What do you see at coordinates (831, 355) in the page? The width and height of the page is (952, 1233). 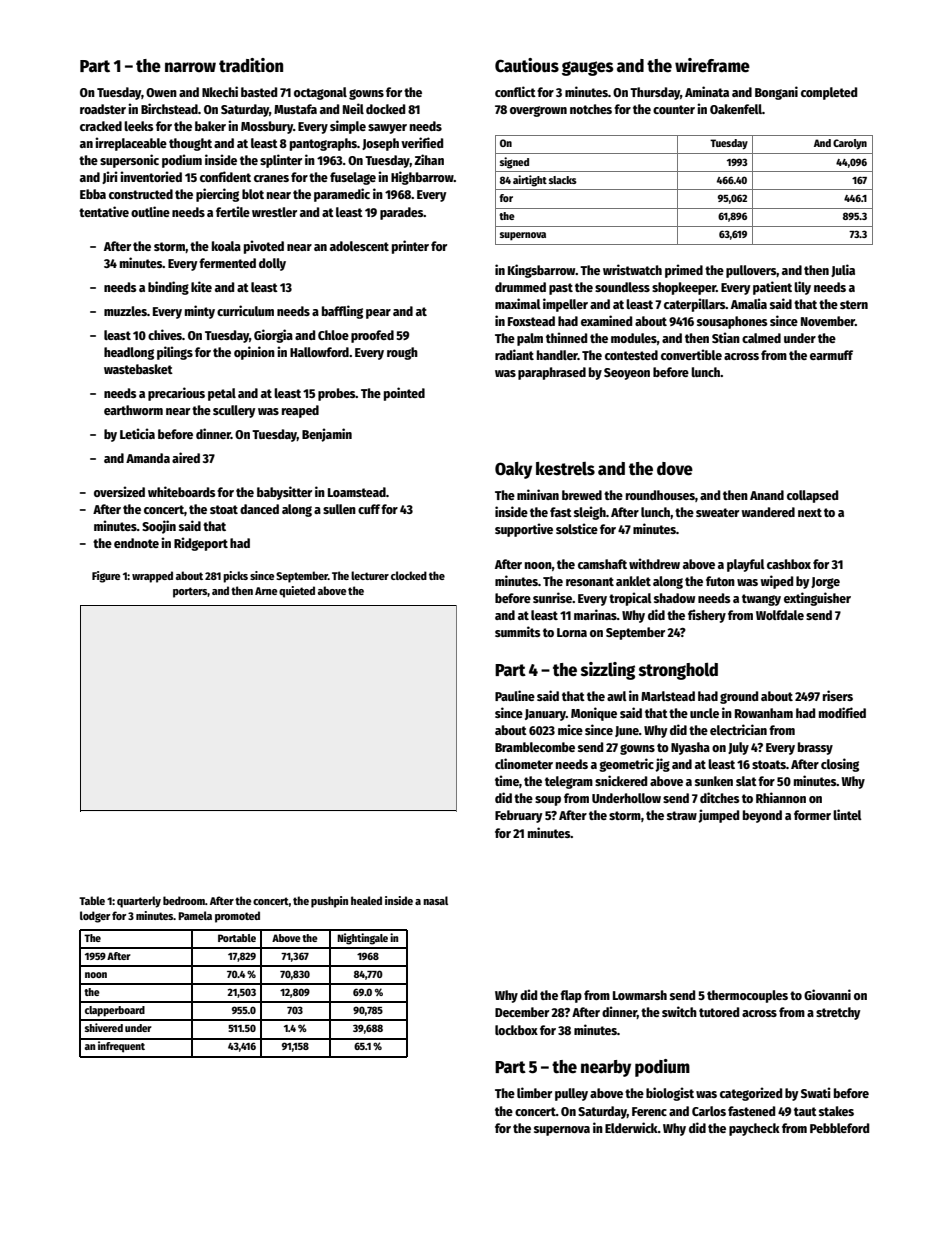 I see `earmuff` at bounding box center [831, 355].
